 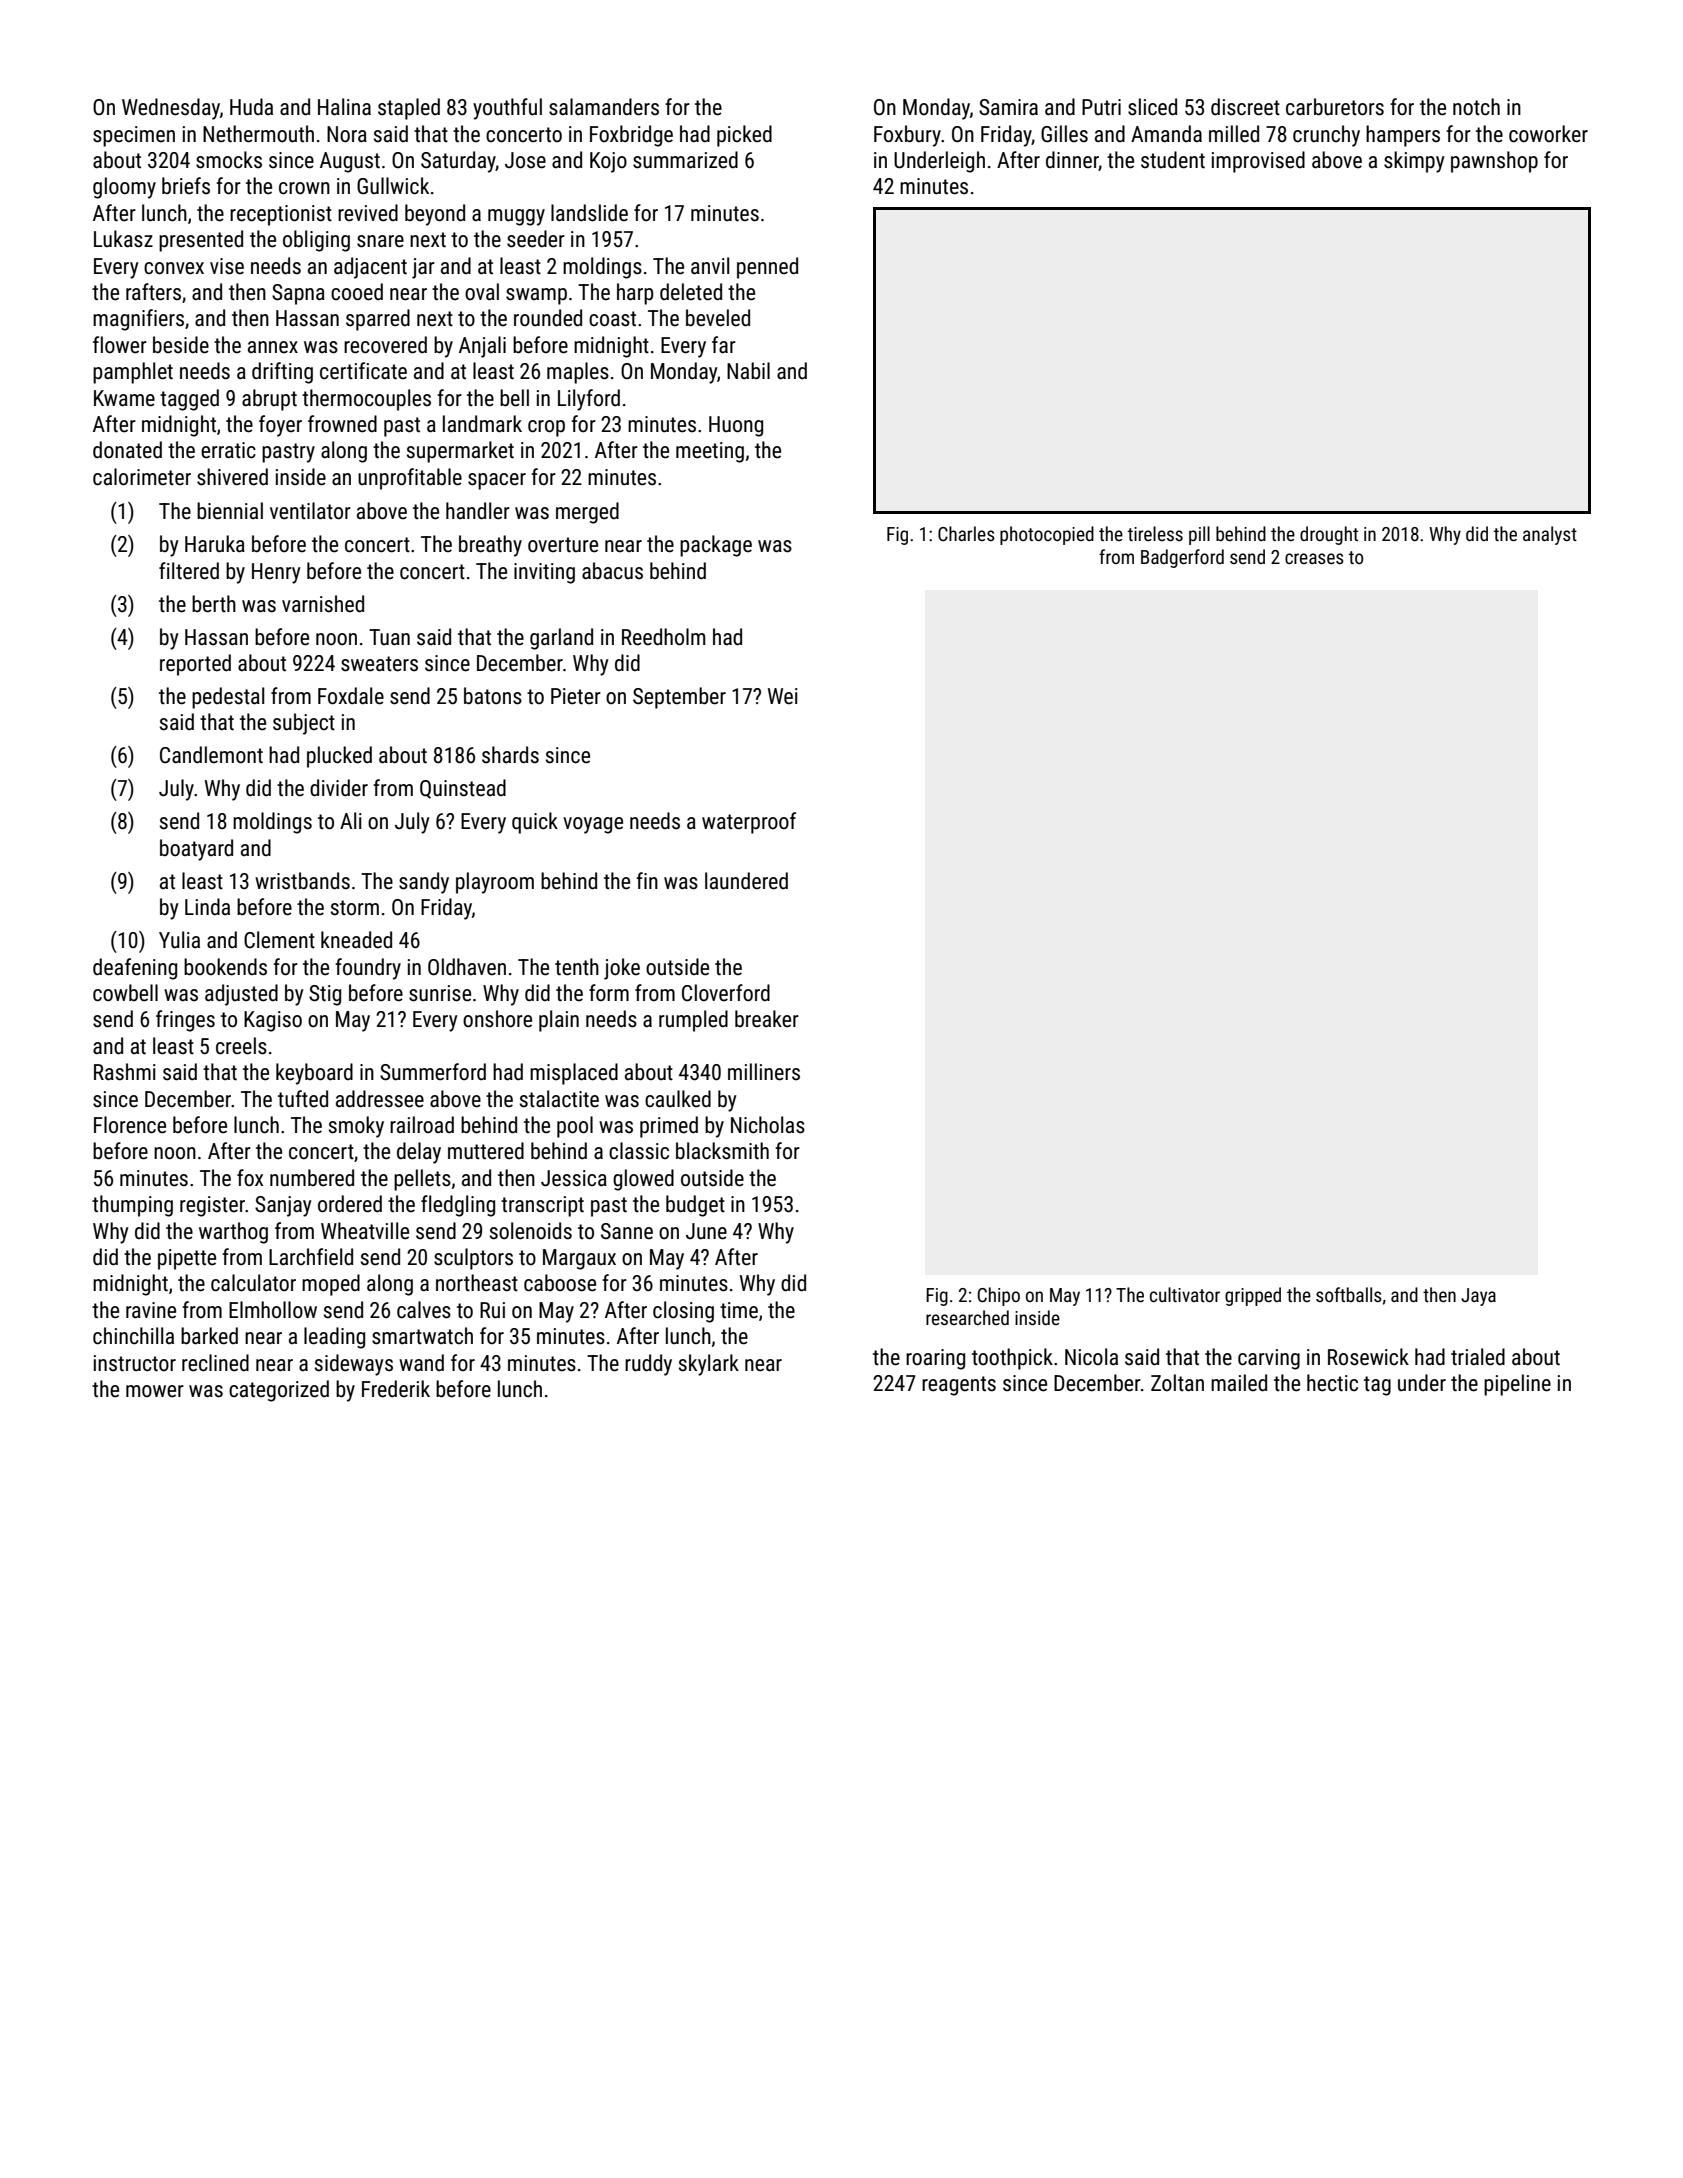 What do you see at coordinates (379, 664) in the screenshot?
I see `sweaters` at bounding box center [379, 664].
